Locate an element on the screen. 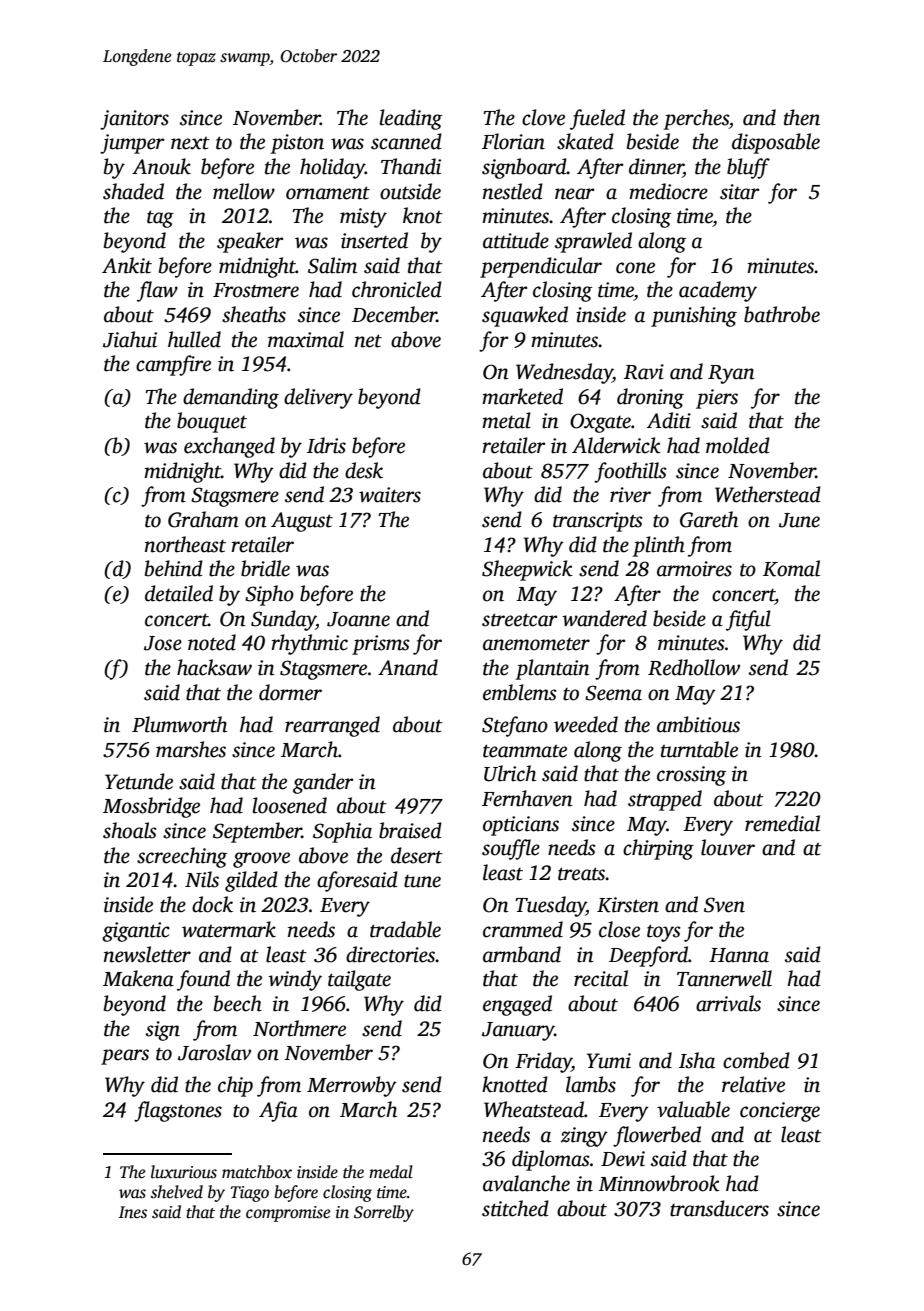 The height and width of the screenshot is (1311, 924). Ryan is located at coordinates (731, 374).
